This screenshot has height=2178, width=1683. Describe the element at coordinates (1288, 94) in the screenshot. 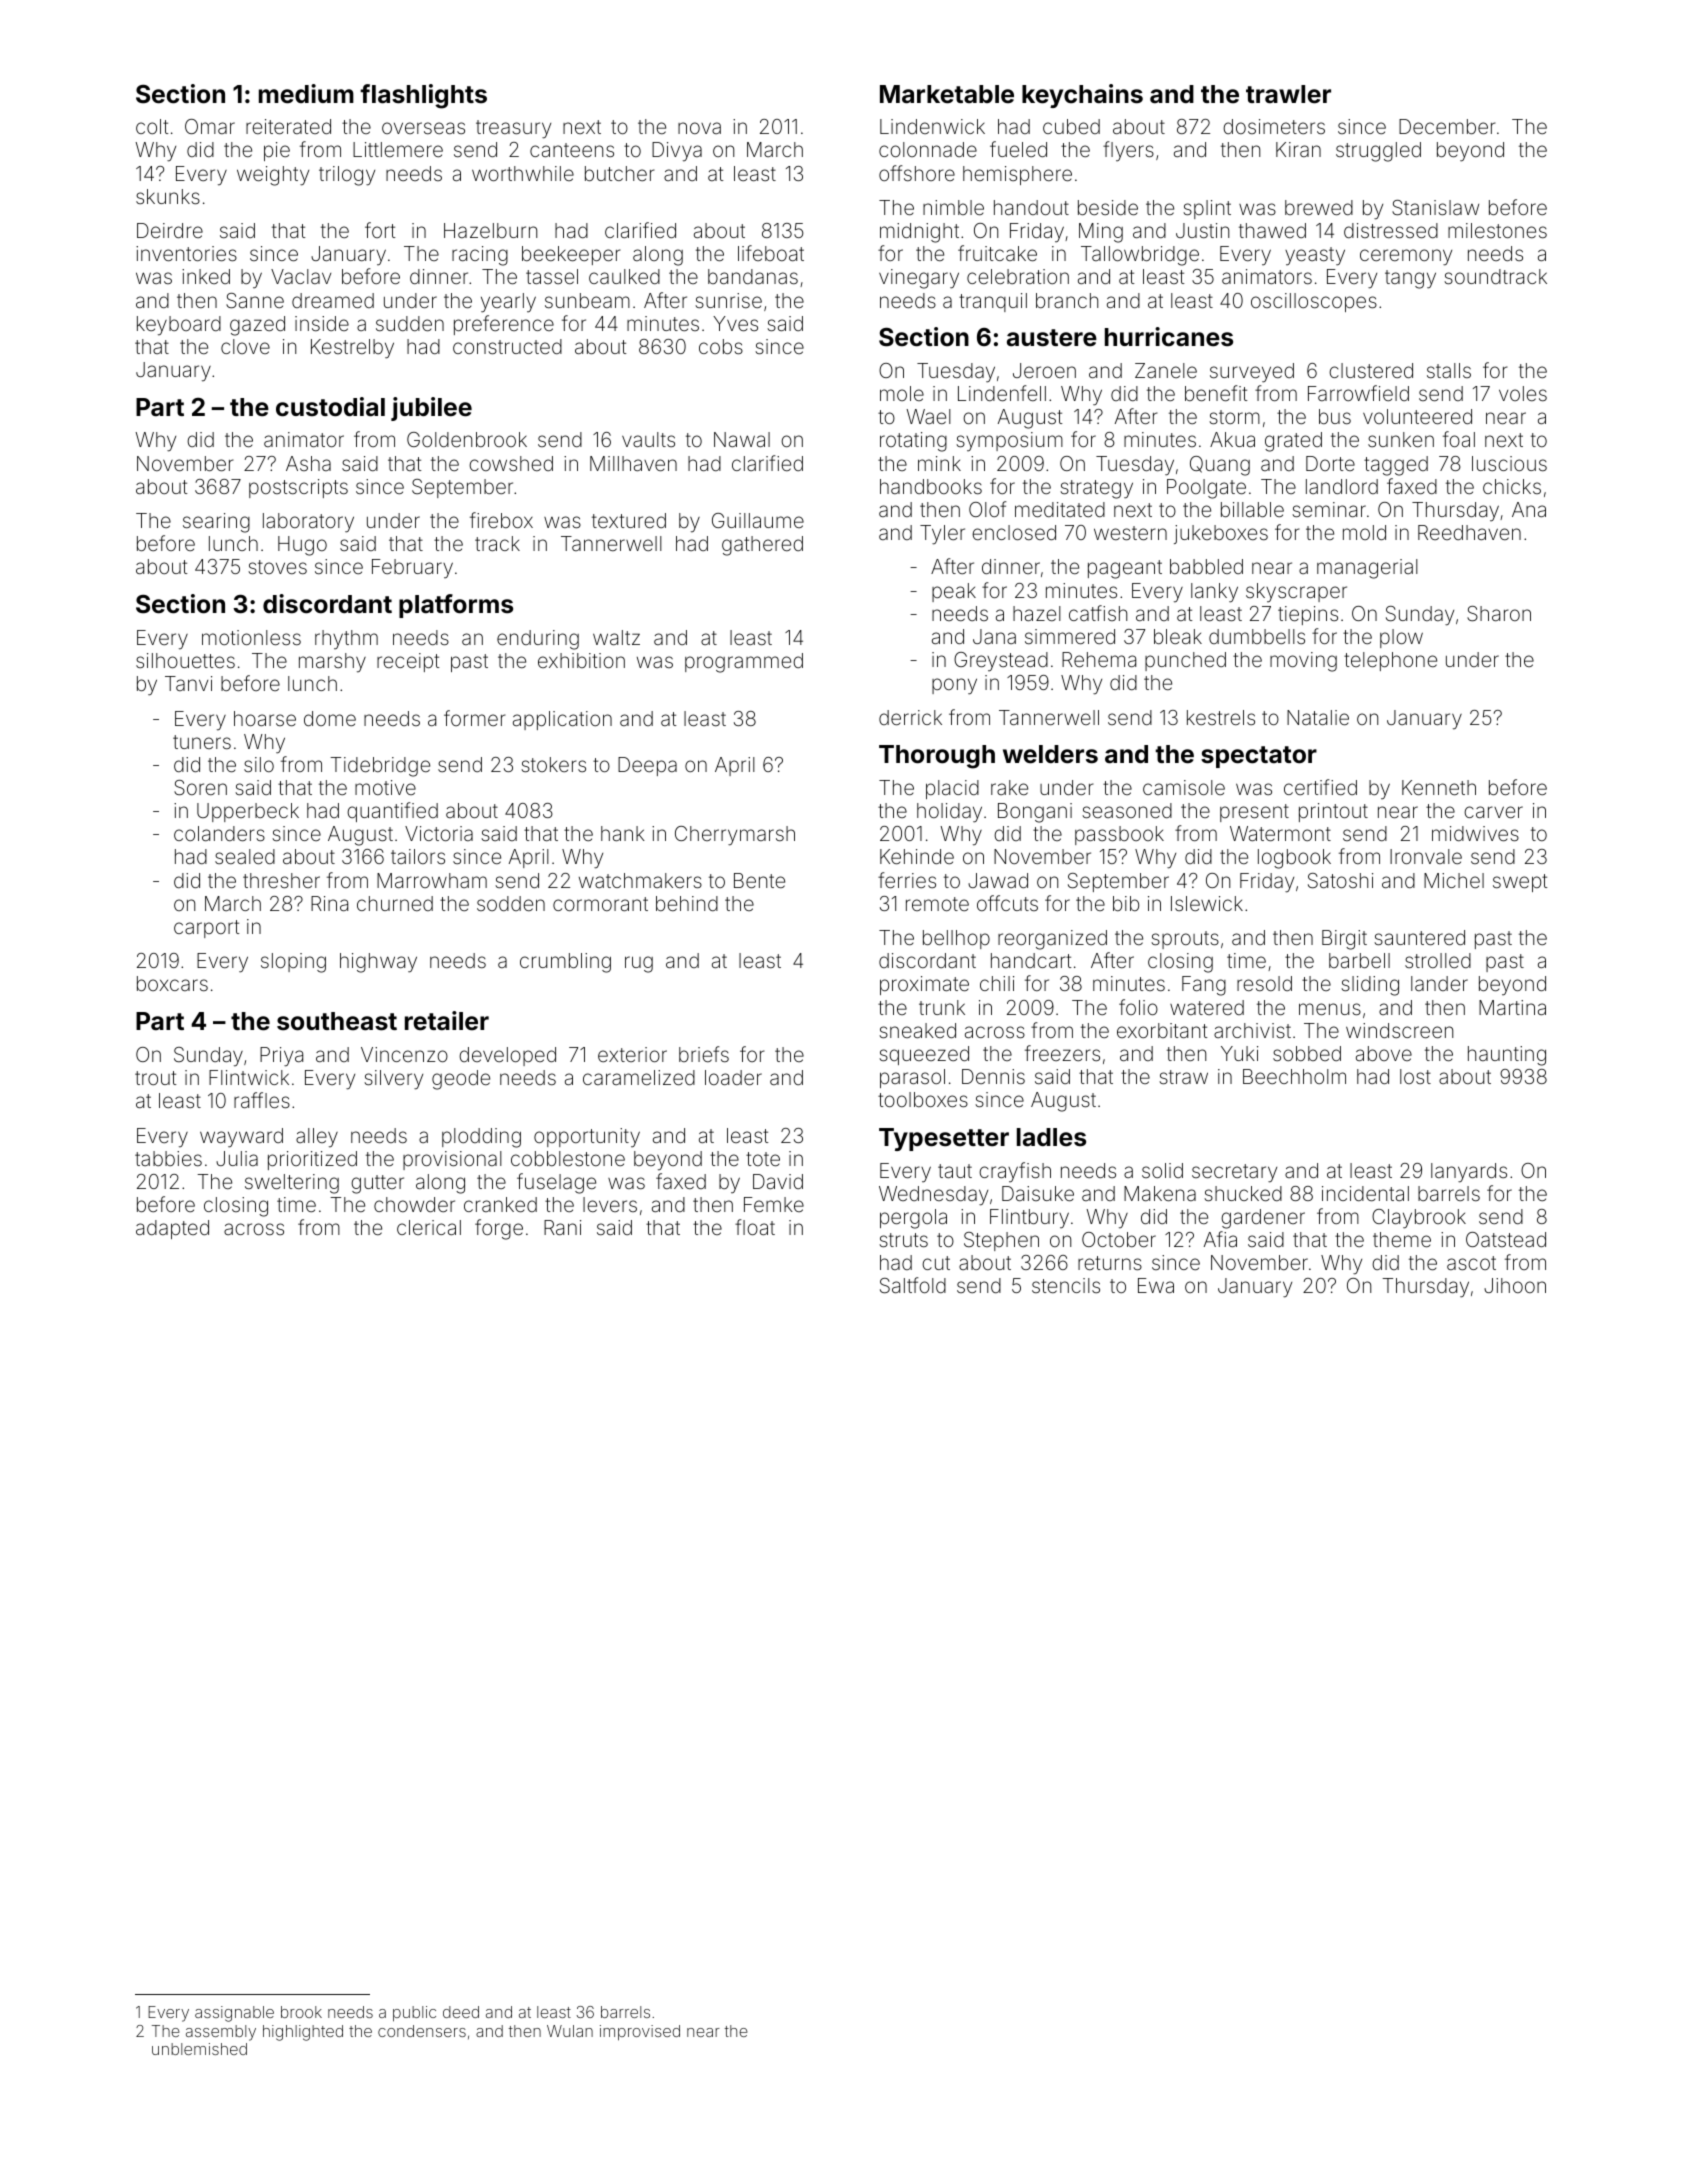

I see `trawler` at that location.
